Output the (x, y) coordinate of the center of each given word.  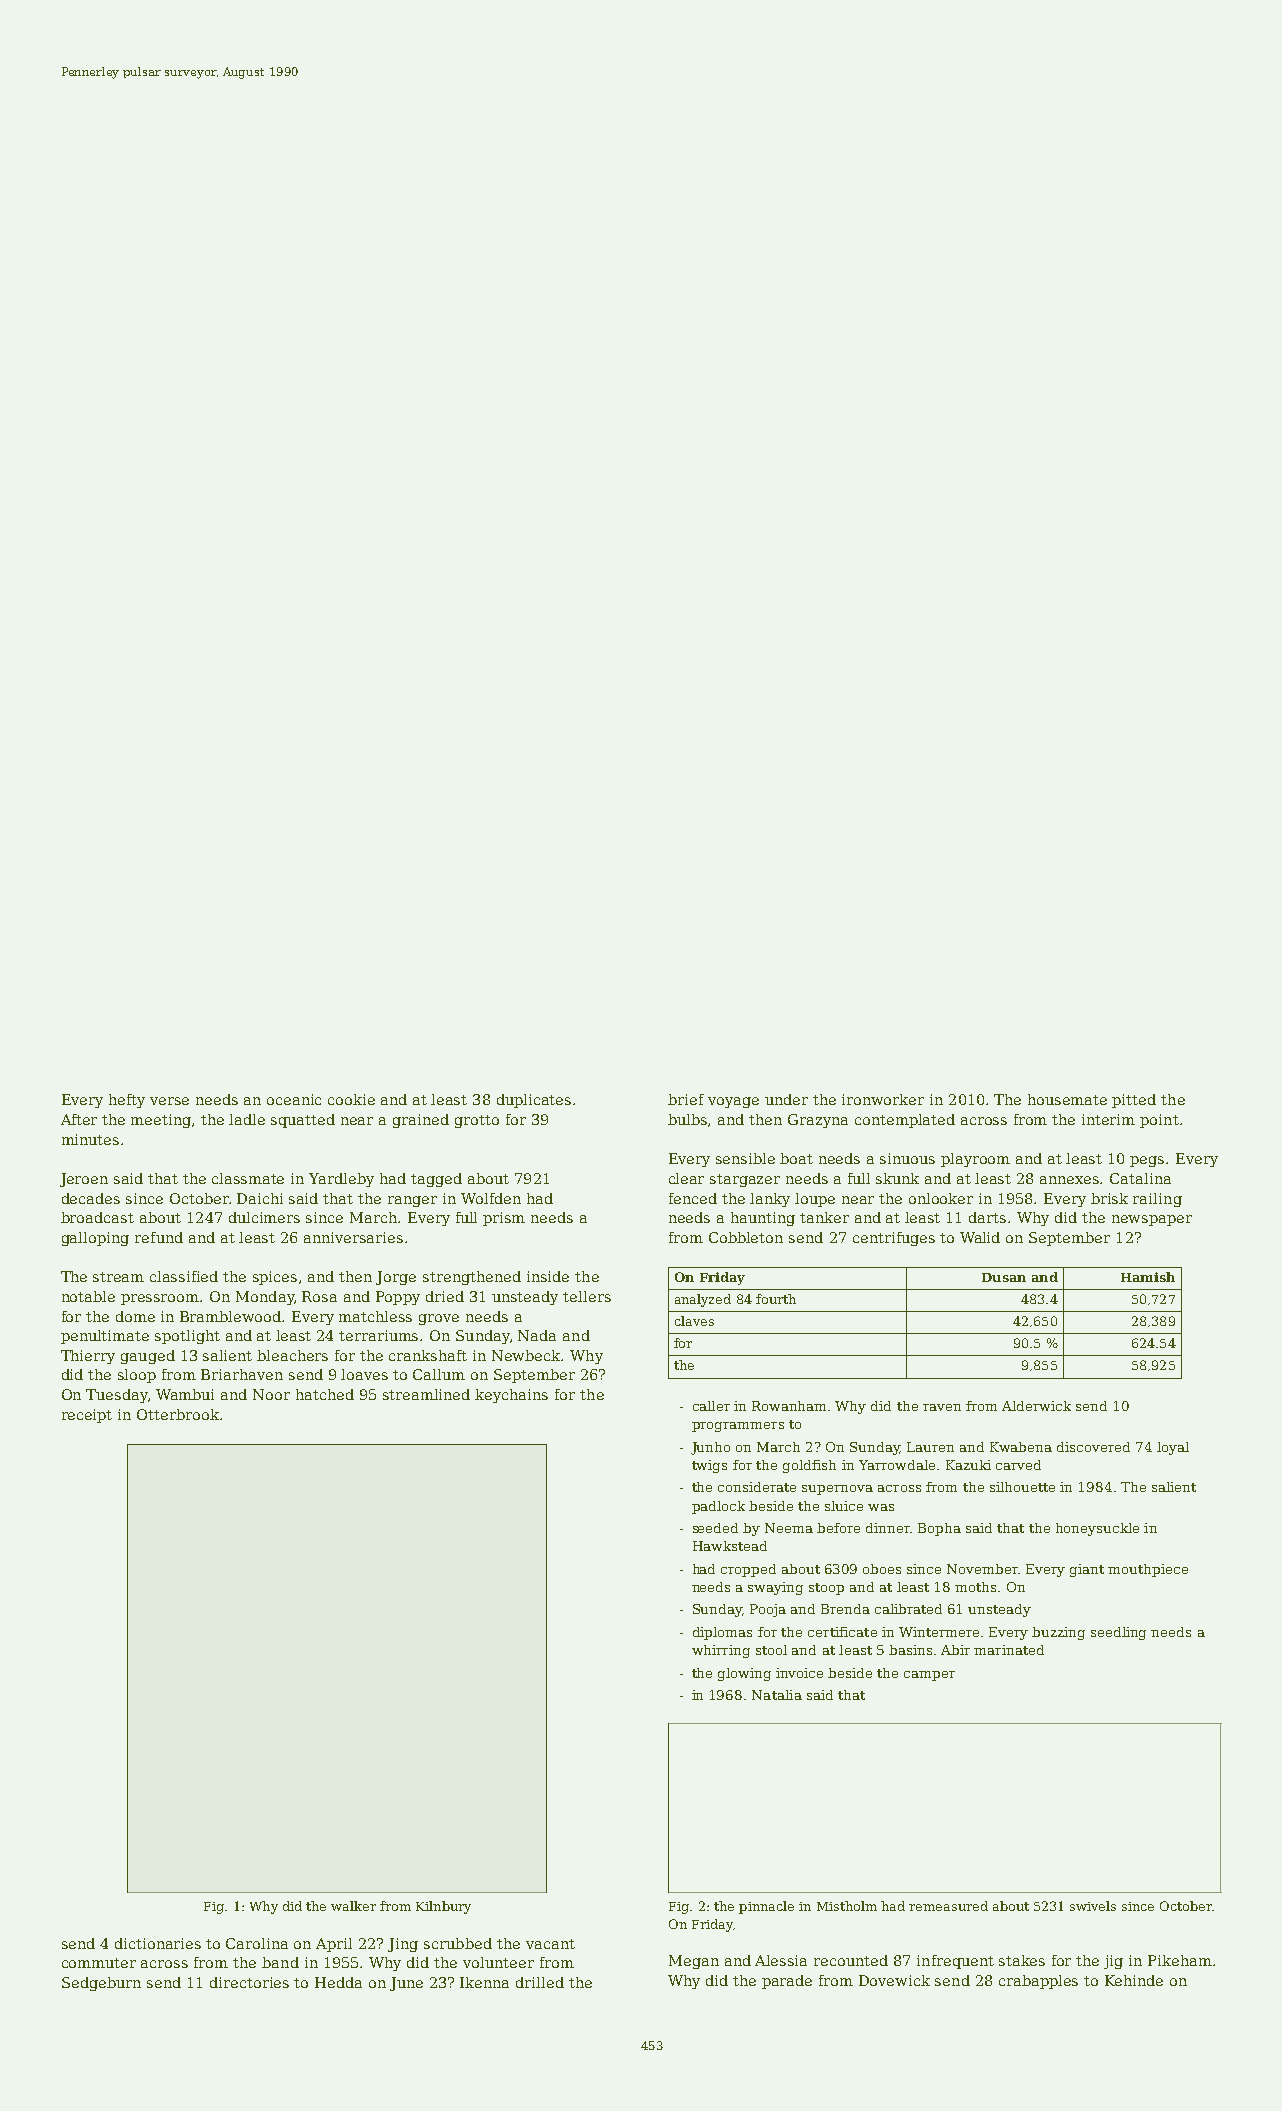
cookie (351, 1099)
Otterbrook (178, 1414)
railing (1157, 1200)
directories (249, 1982)
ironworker (883, 1099)
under (786, 1099)
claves (694, 1321)
